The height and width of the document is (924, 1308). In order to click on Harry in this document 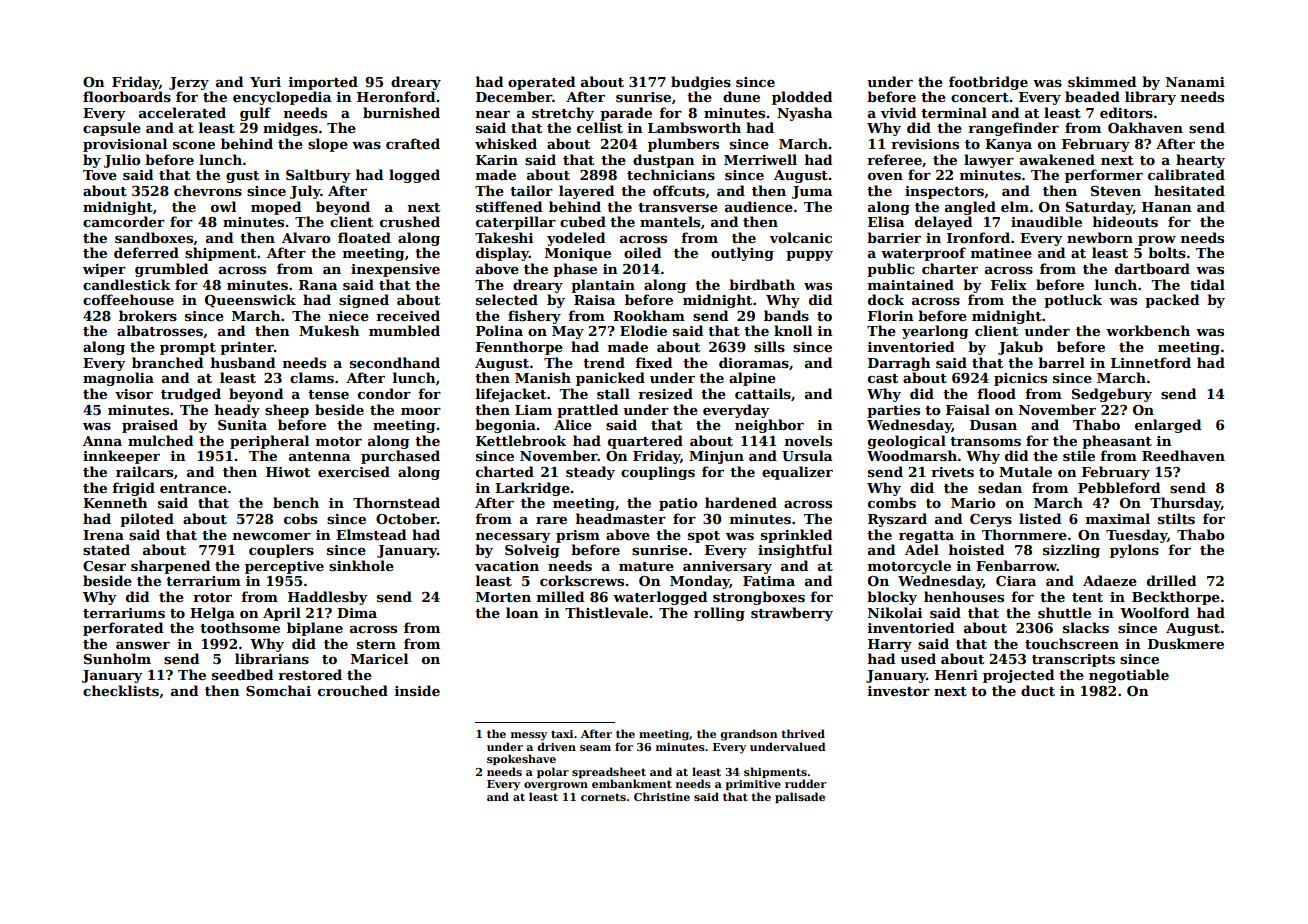, I will do `click(890, 645)`.
